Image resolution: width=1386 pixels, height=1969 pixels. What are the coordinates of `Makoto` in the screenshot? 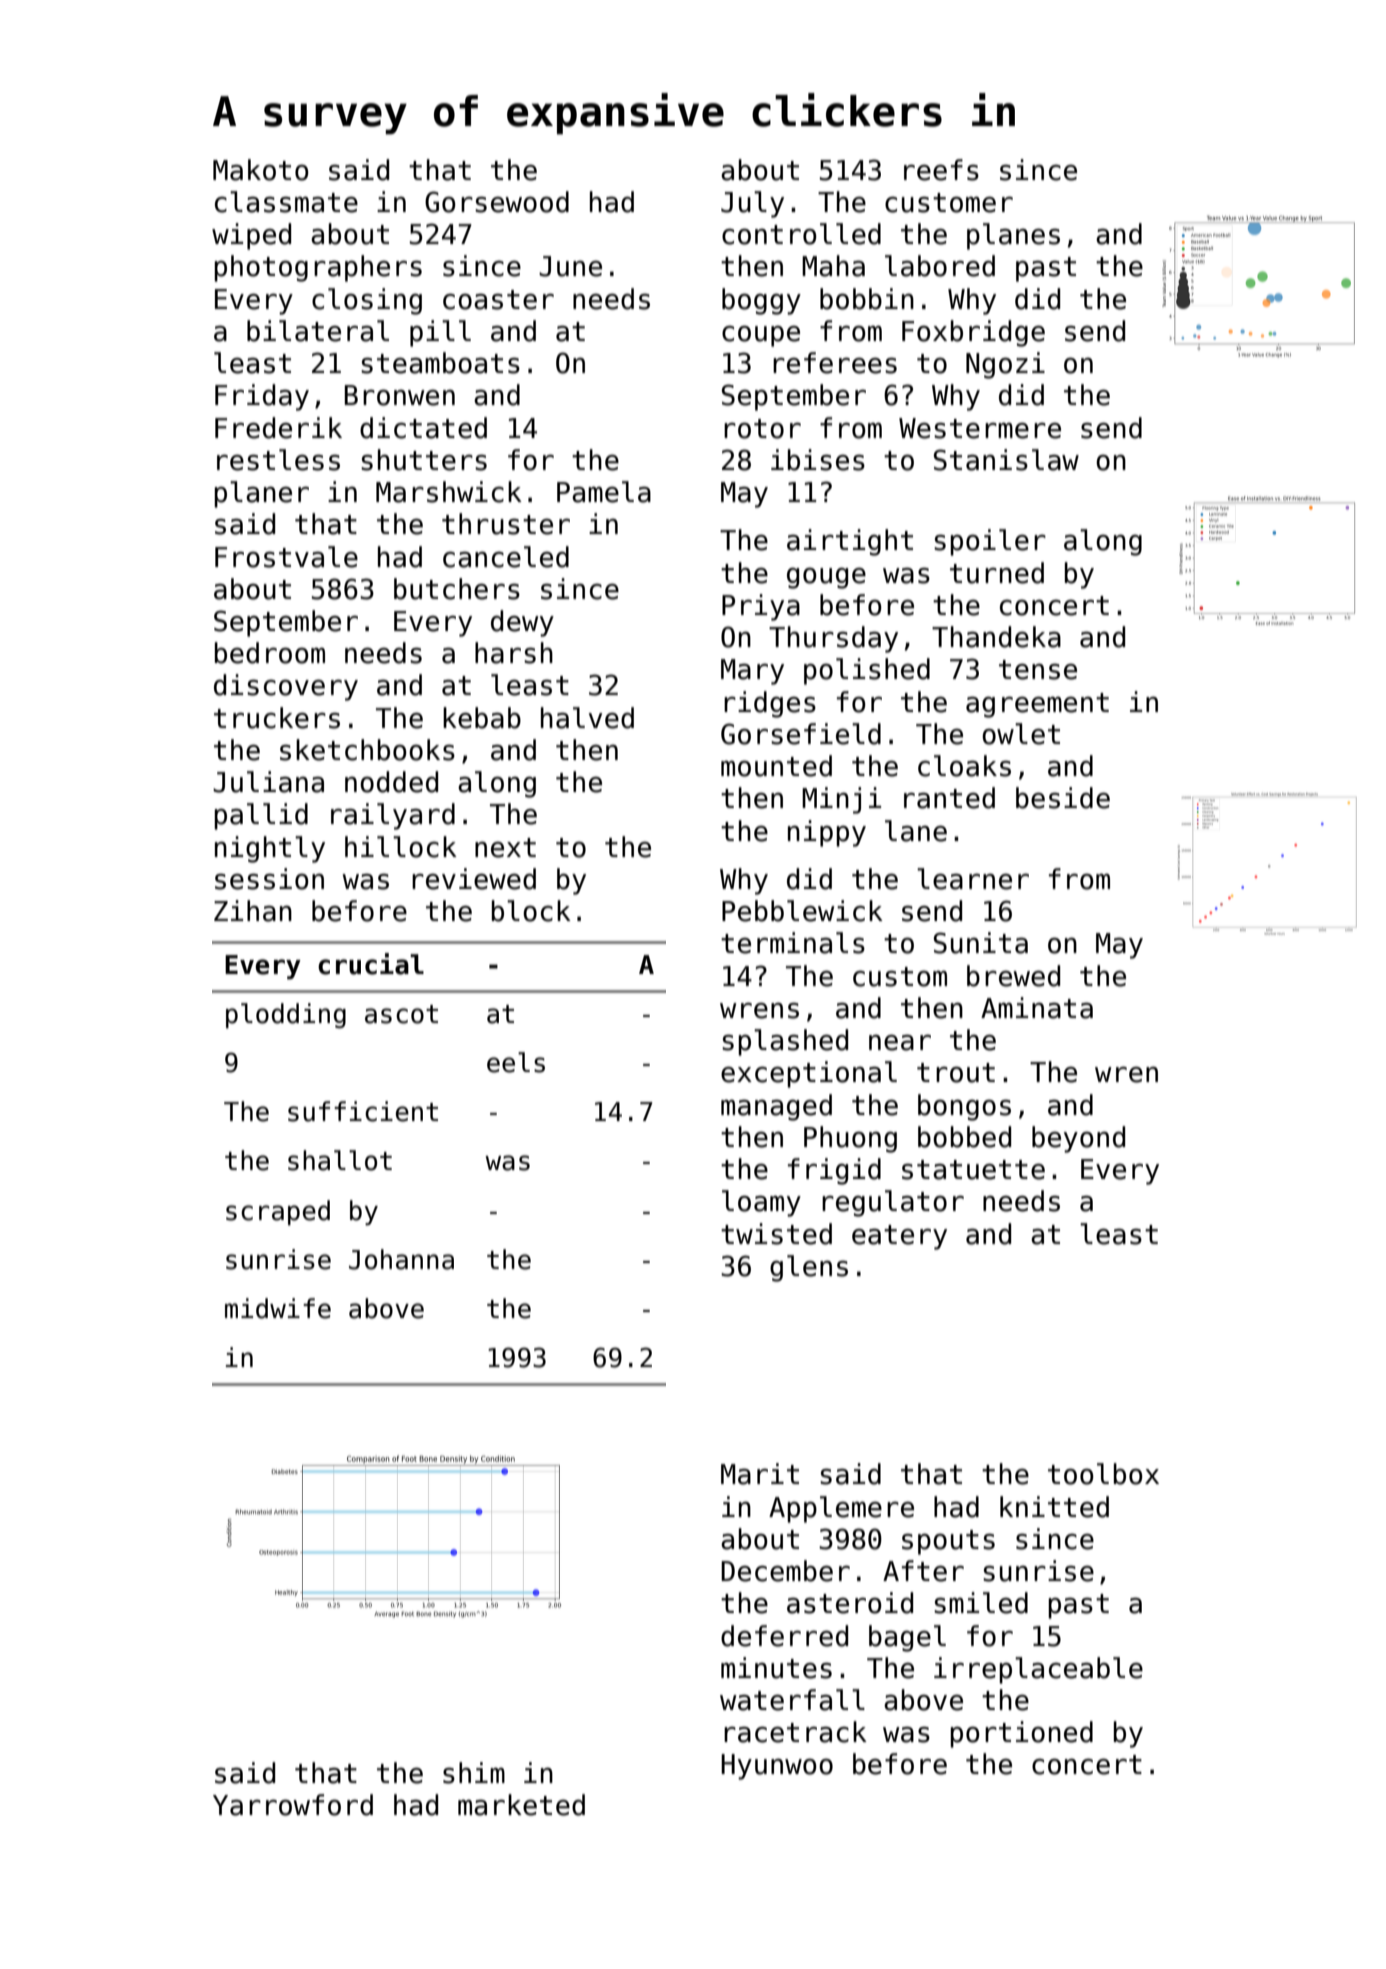 It's located at (261, 170).
